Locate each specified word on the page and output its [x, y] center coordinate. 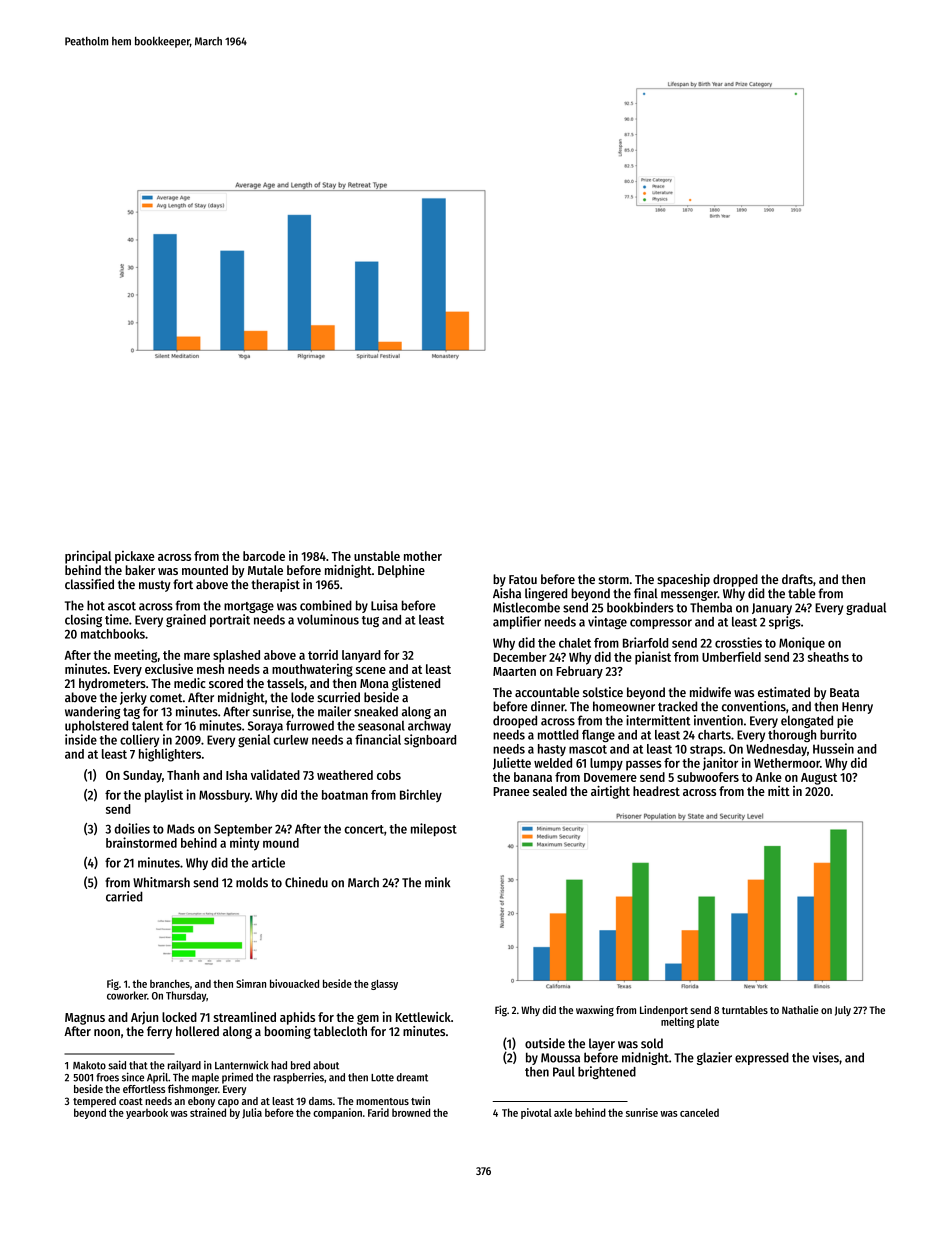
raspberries [299, 1078]
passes [643, 765]
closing [83, 620]
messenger [689, 595]
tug [370, 621]
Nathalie [800, 1009]
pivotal [536, 1113]
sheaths [828, 657]
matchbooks [113, 634]
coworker [127, 995]
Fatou [523, 579]
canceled [699, 1112]
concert [364, 829]
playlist [164, 796]
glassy [384, 985]
